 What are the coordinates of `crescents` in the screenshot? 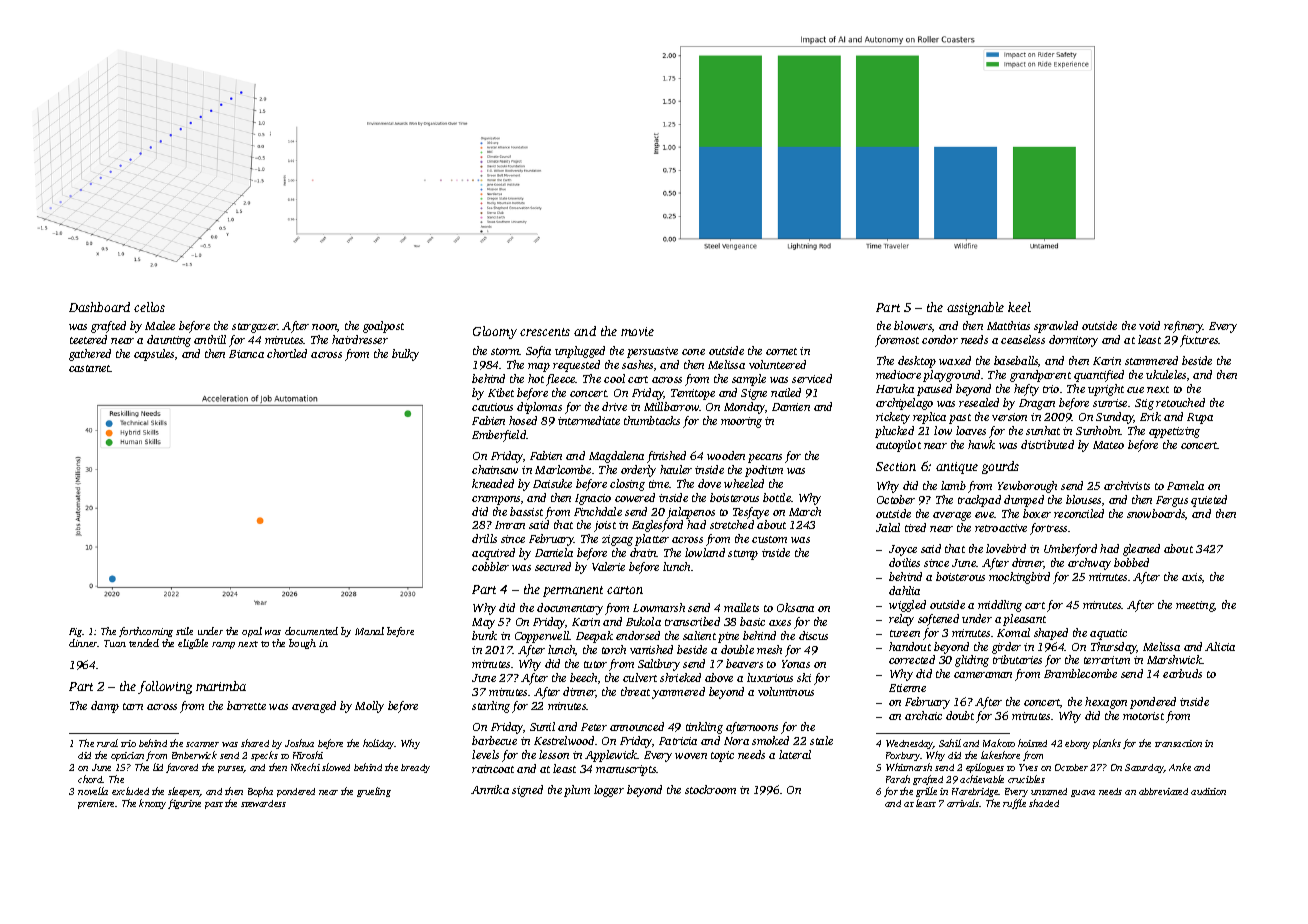 It's located at (545, 332).
